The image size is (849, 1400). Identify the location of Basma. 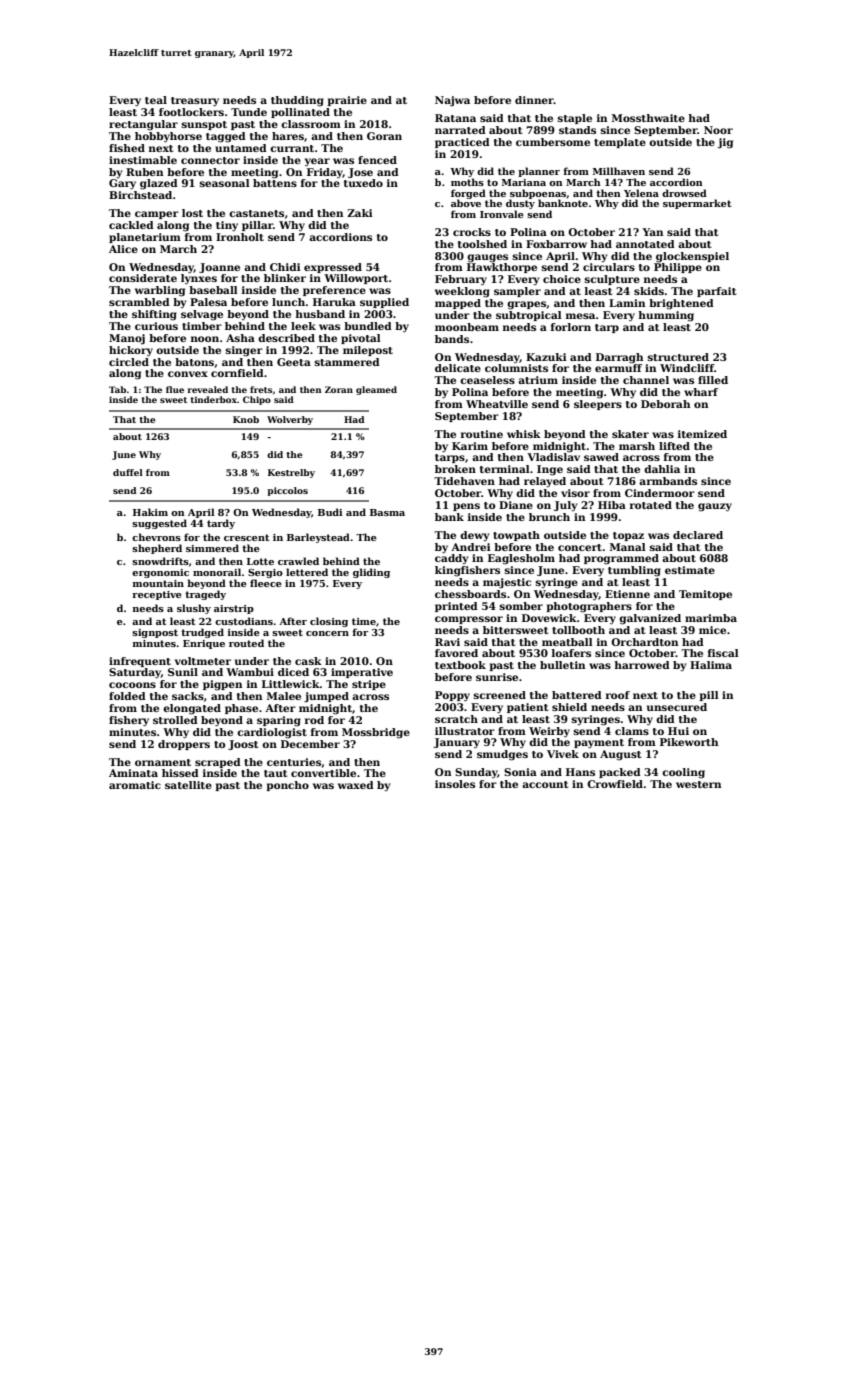
(387, 512).
